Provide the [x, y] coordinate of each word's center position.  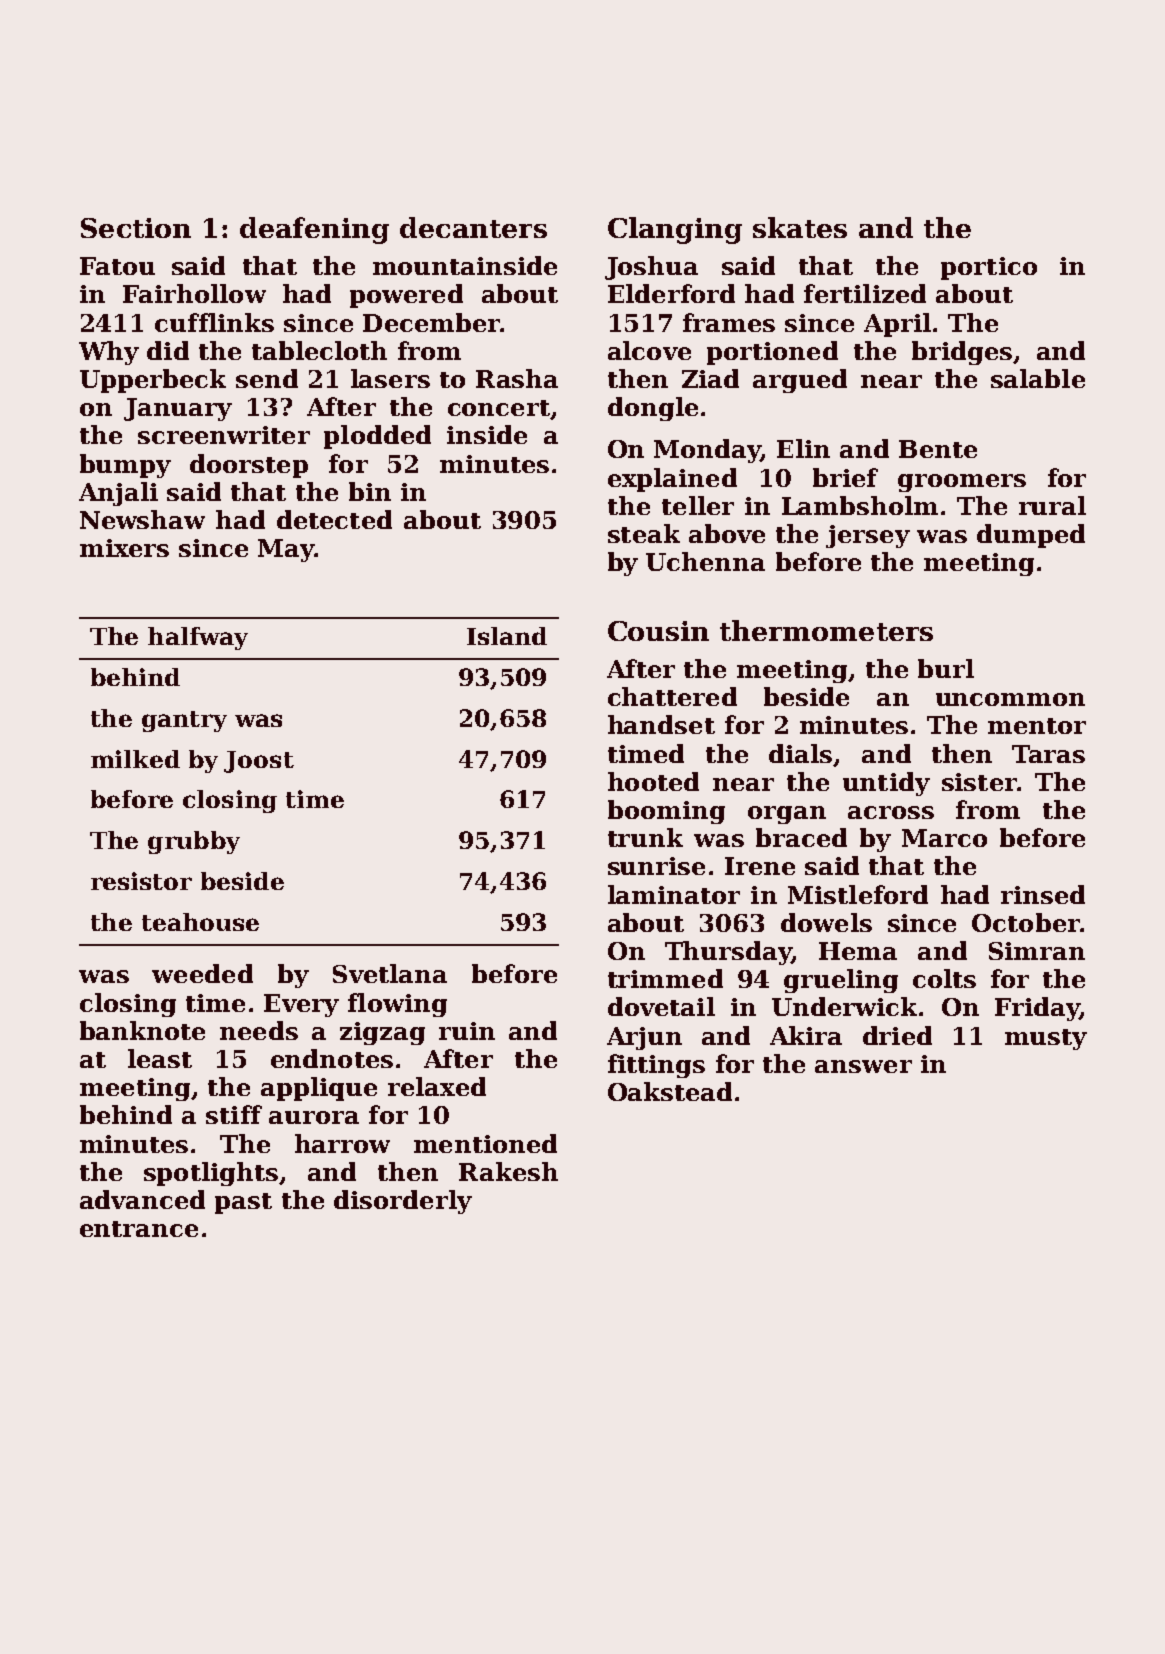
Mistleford [858, 894]
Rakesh [508, 1171]
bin [370, 491]
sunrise [656, 866]
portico [989, 268]
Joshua [651, 268]
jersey [868, 536]
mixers [124, 548]
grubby [194, 842]
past [243, 1203]
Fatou [117, 266]
